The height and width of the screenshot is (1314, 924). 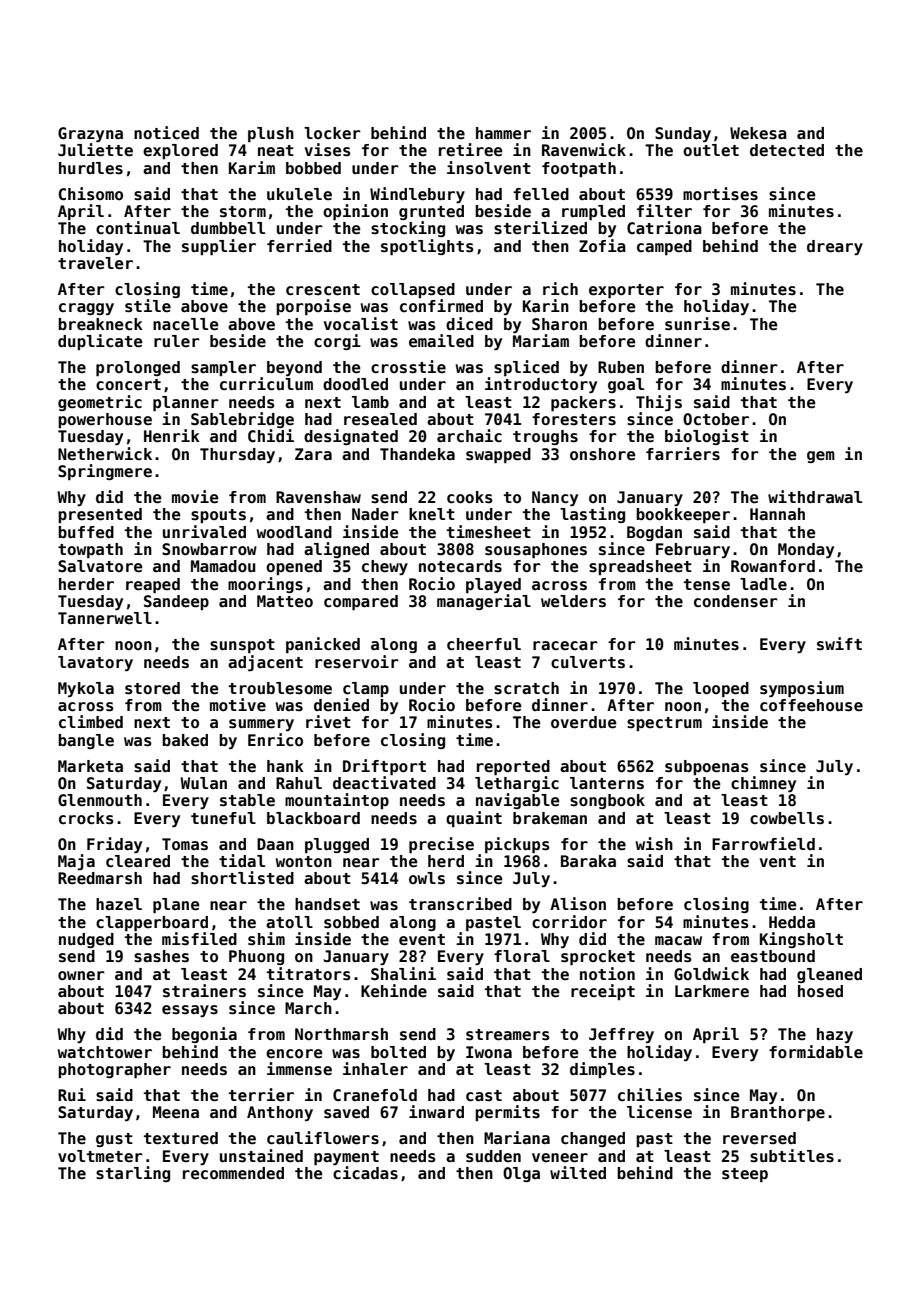 What do you see at coordinates (105, 1052) in the screenshot?
I see `watchtower` at bounding box center [105, 1052].
